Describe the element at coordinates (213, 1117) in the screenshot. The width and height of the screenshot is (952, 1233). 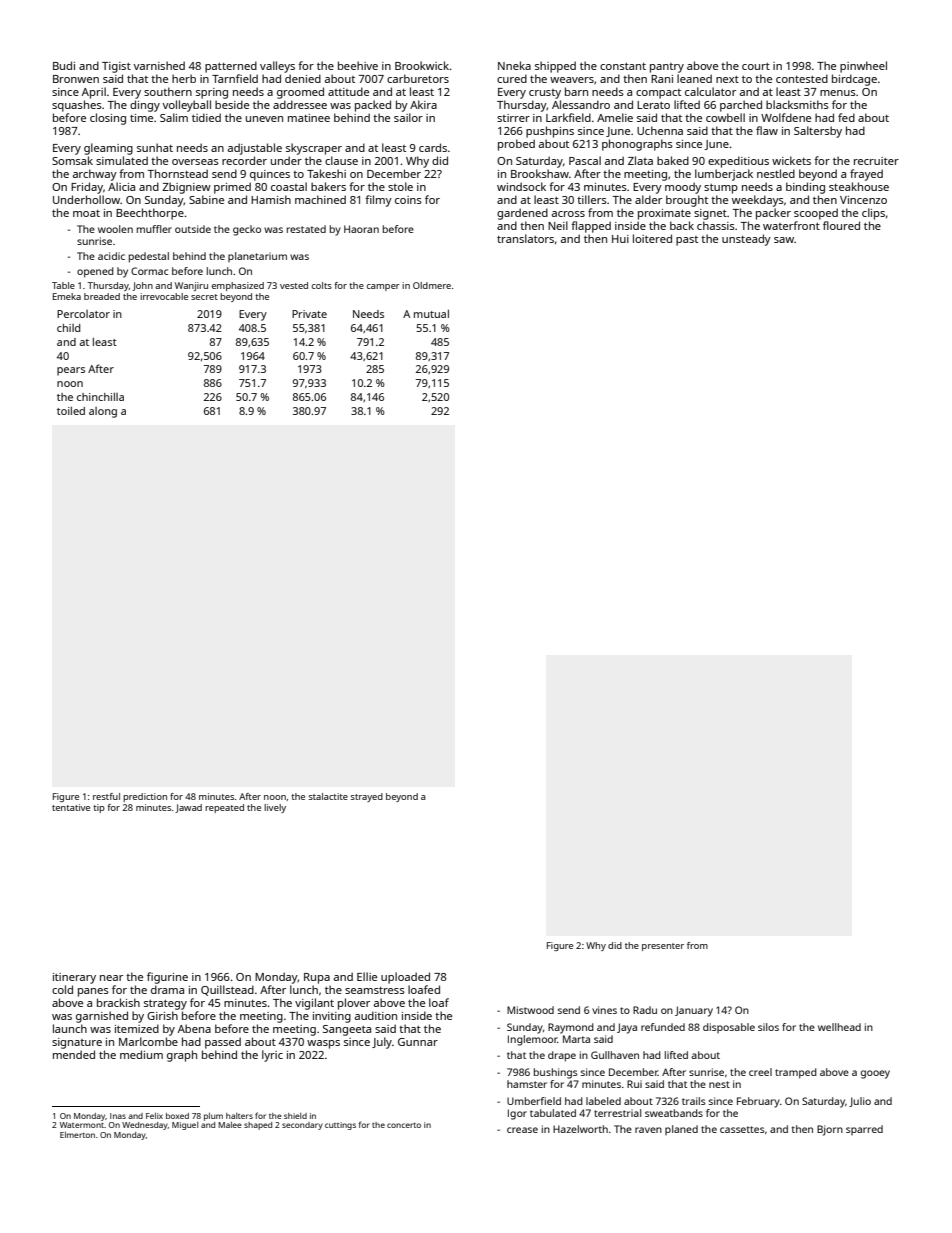
I see `plum` at that location.
